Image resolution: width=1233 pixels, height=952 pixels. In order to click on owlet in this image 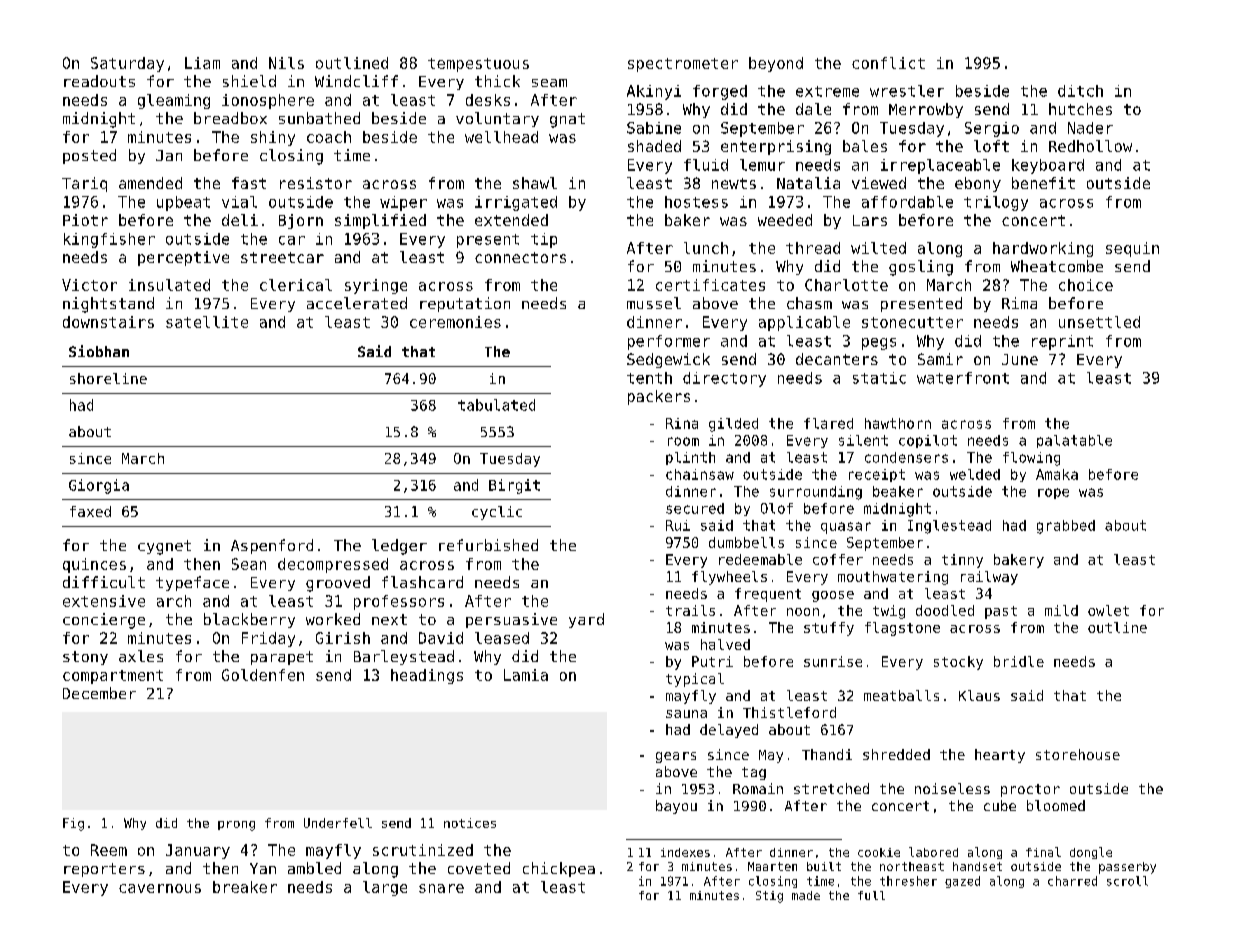, I will do `click(1108, 610)`.
